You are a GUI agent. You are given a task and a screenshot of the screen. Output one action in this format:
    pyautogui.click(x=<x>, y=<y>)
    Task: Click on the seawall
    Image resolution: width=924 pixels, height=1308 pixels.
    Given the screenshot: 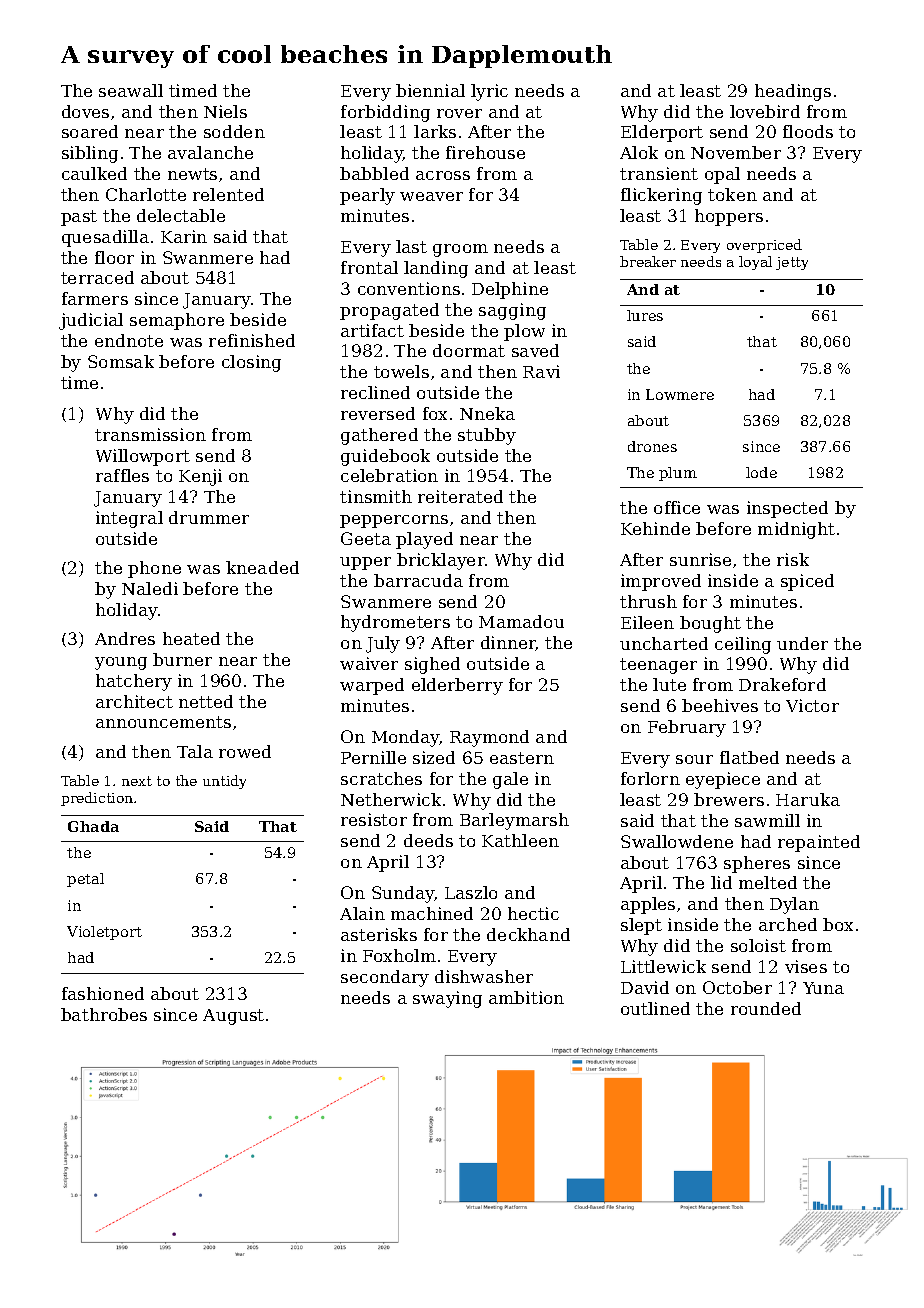 What is the action you would take?
    pyautogui.click(x=131, y=90)
